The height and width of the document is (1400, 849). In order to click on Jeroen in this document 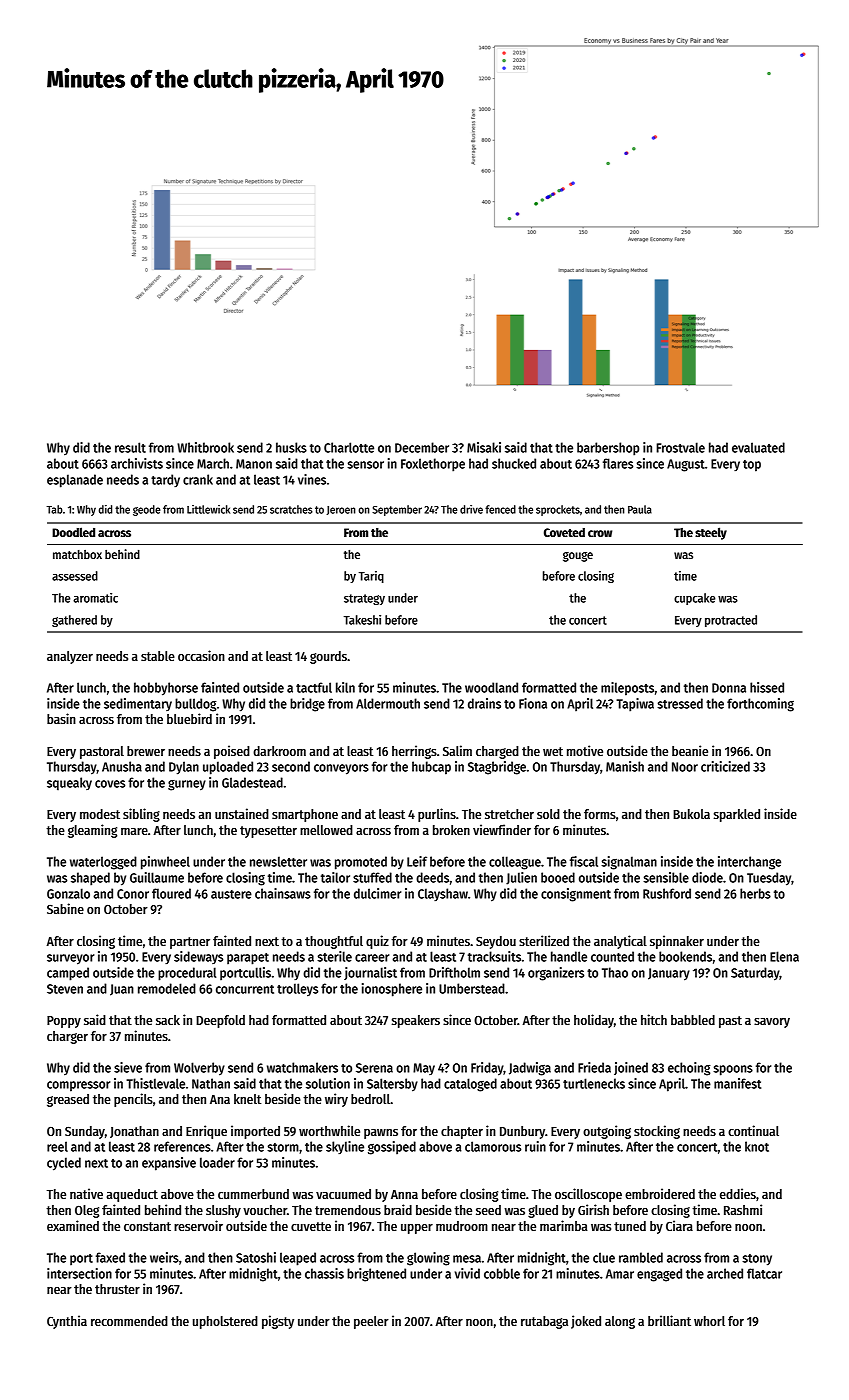, I will do `click(341, 510)`.
